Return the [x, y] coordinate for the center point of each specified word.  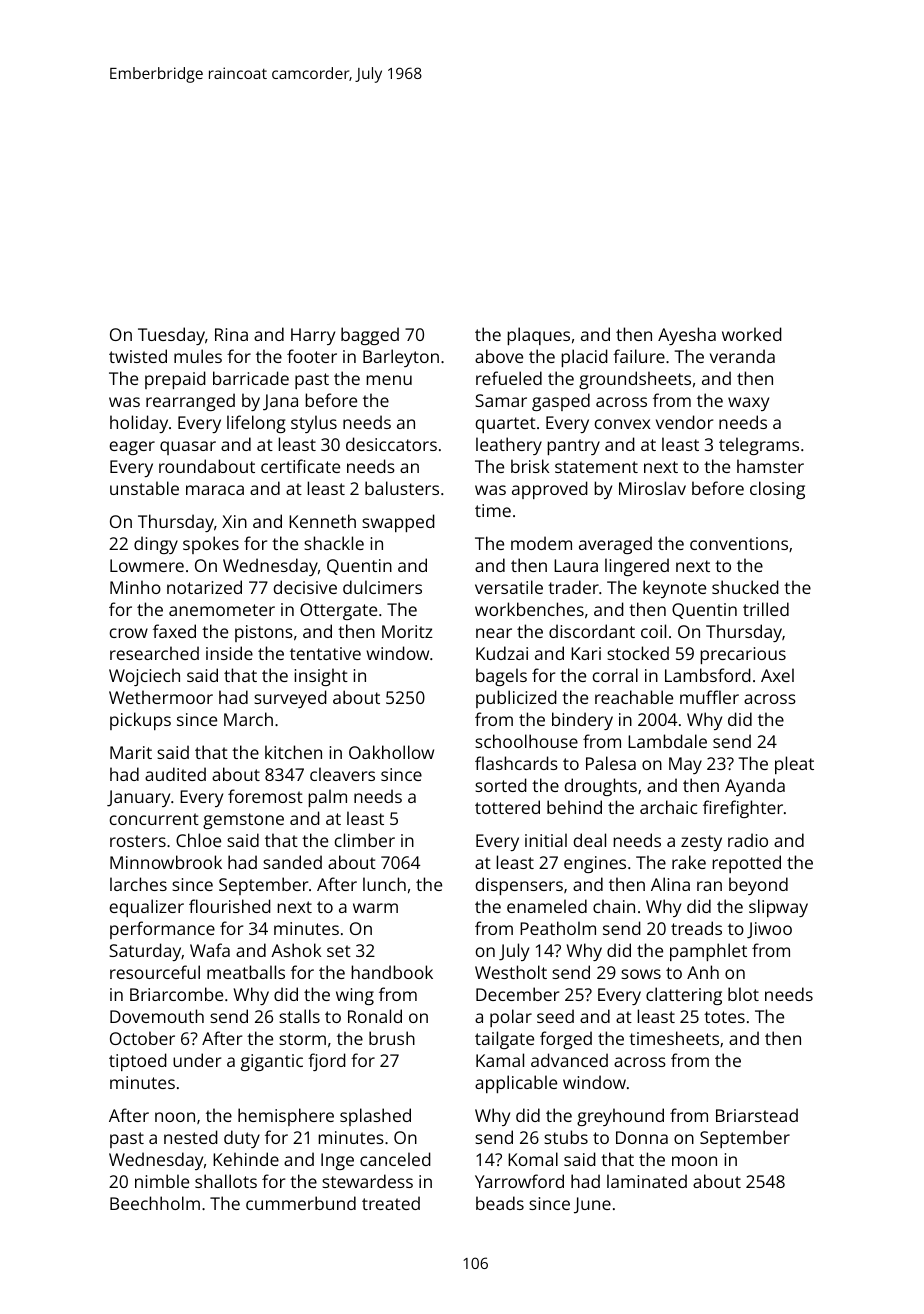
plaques [538, 336]
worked [752, 334]
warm [375, 908]
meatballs [246, 972]
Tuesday [171, 336]
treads [696, 928]
